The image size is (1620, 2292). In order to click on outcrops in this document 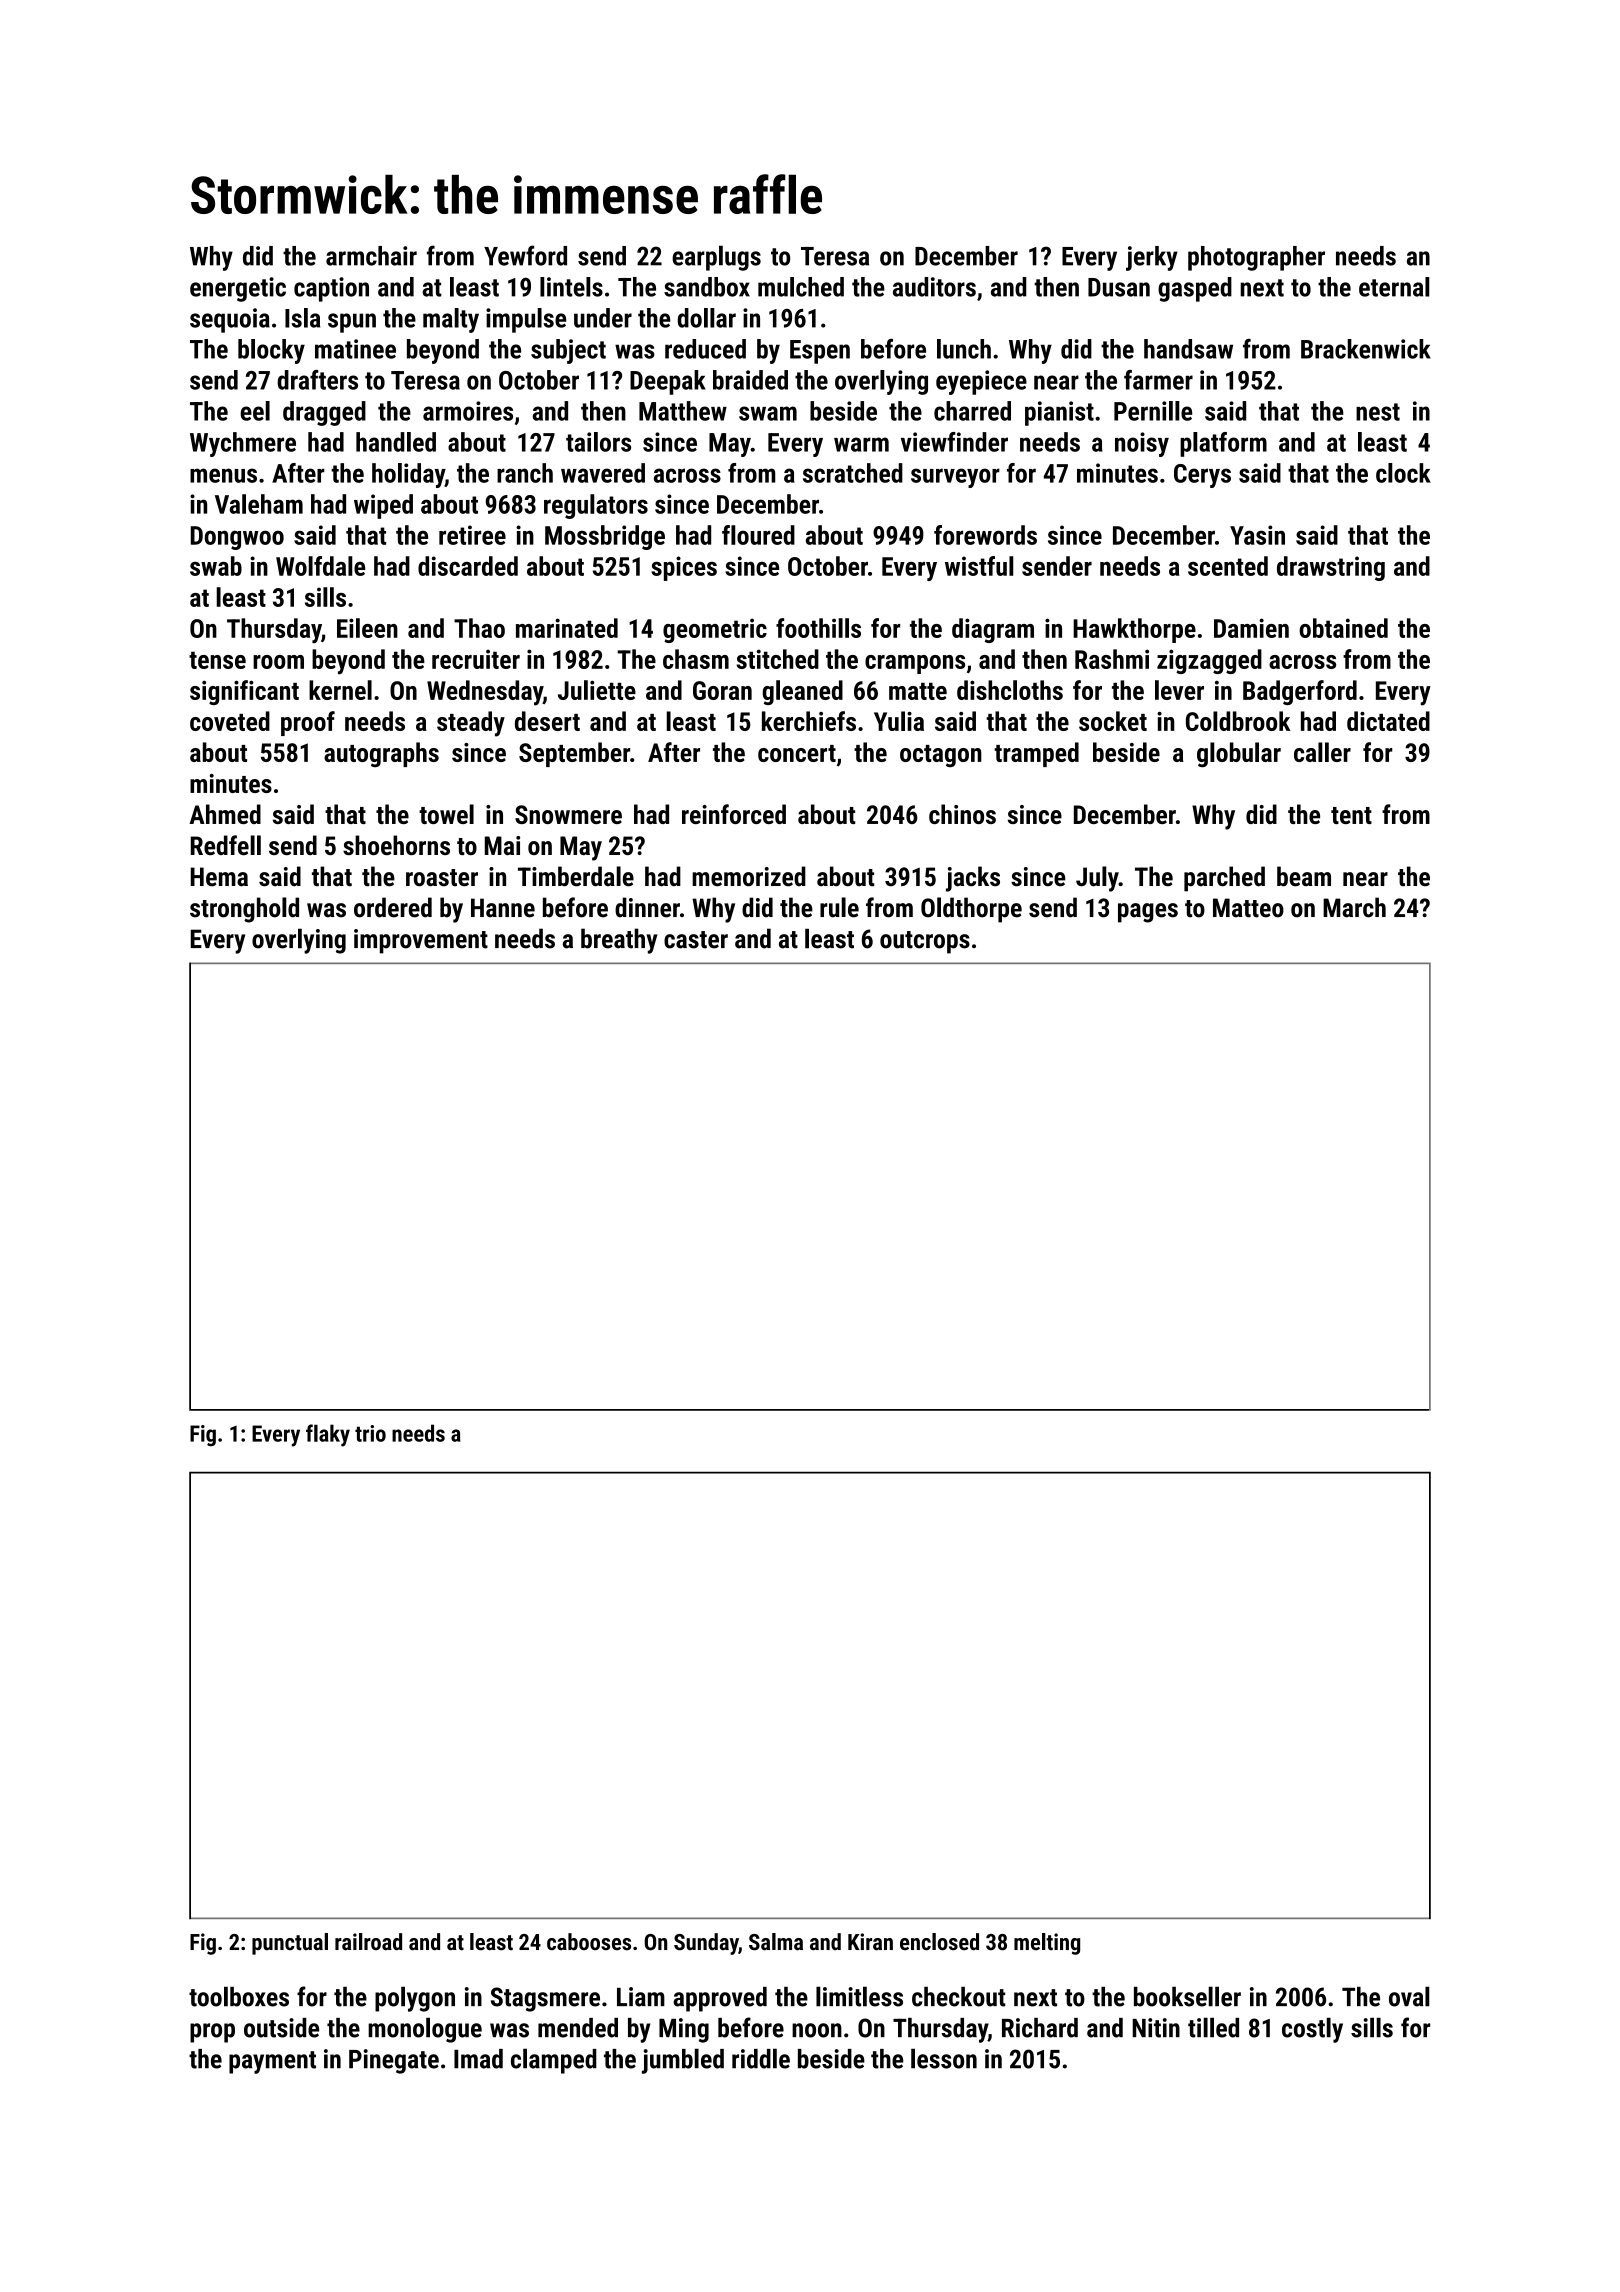, I will do `click(925, 942)`.
